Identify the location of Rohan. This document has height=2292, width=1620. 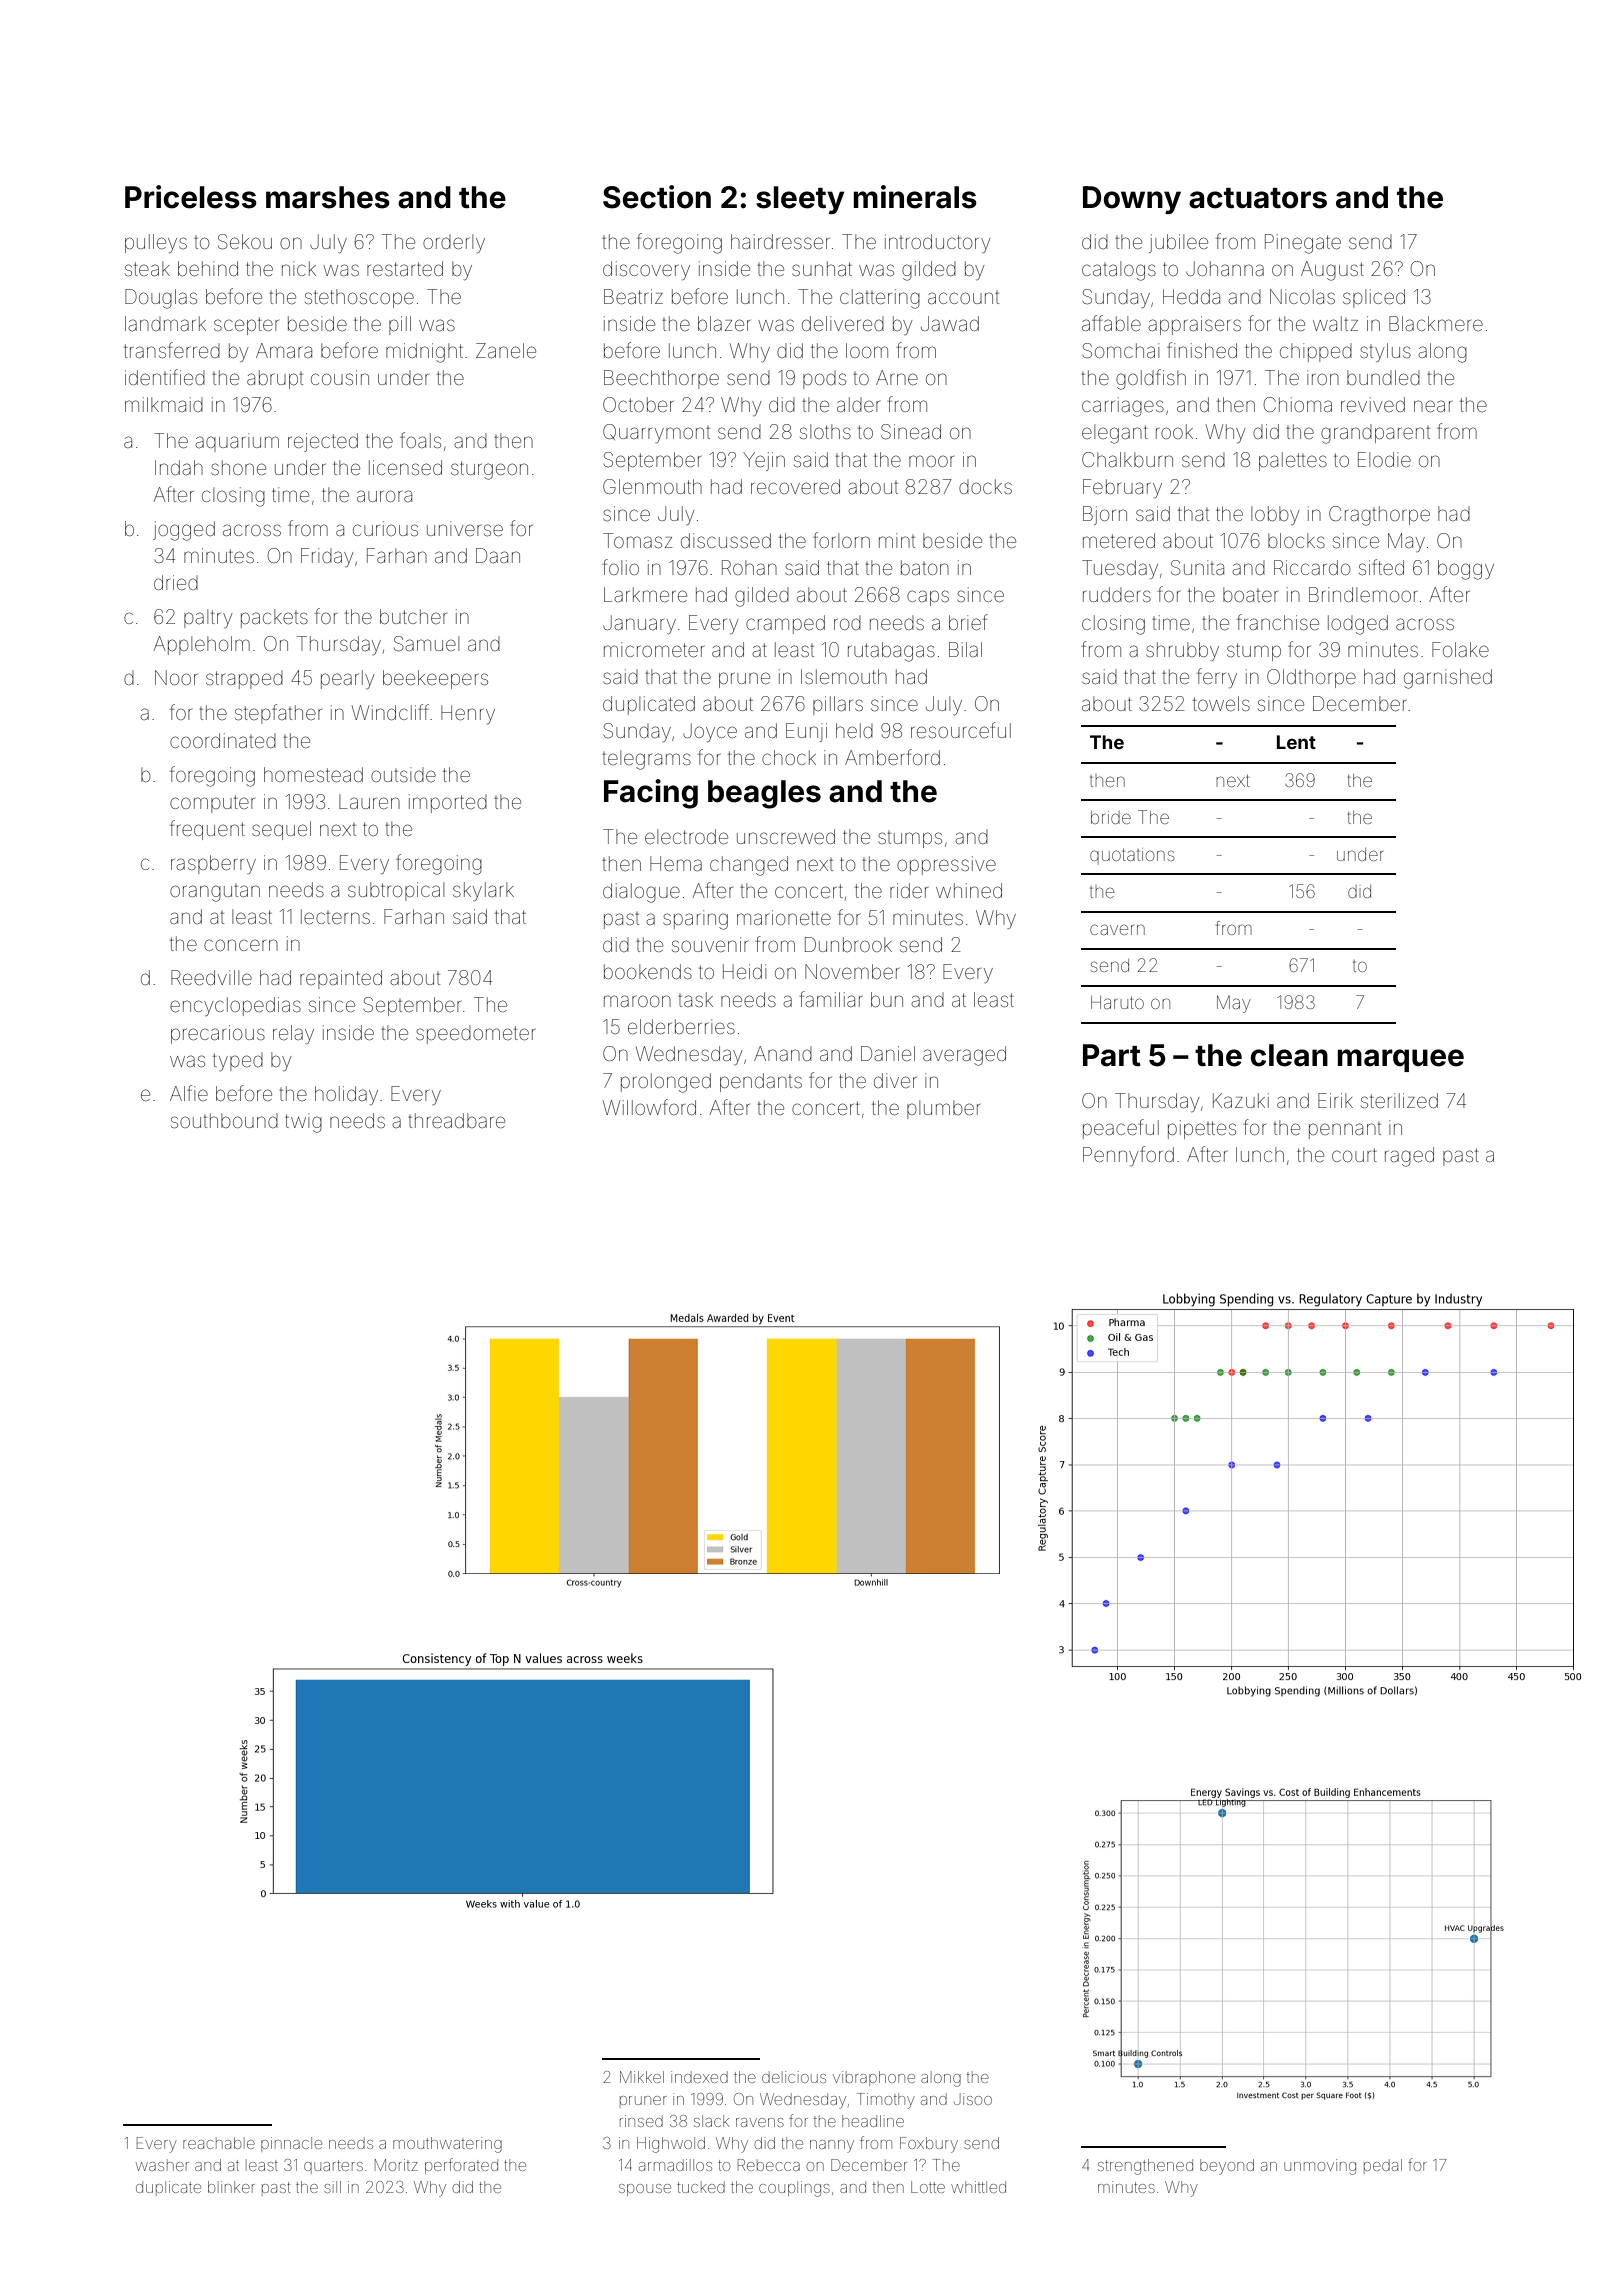
(749, 567).
